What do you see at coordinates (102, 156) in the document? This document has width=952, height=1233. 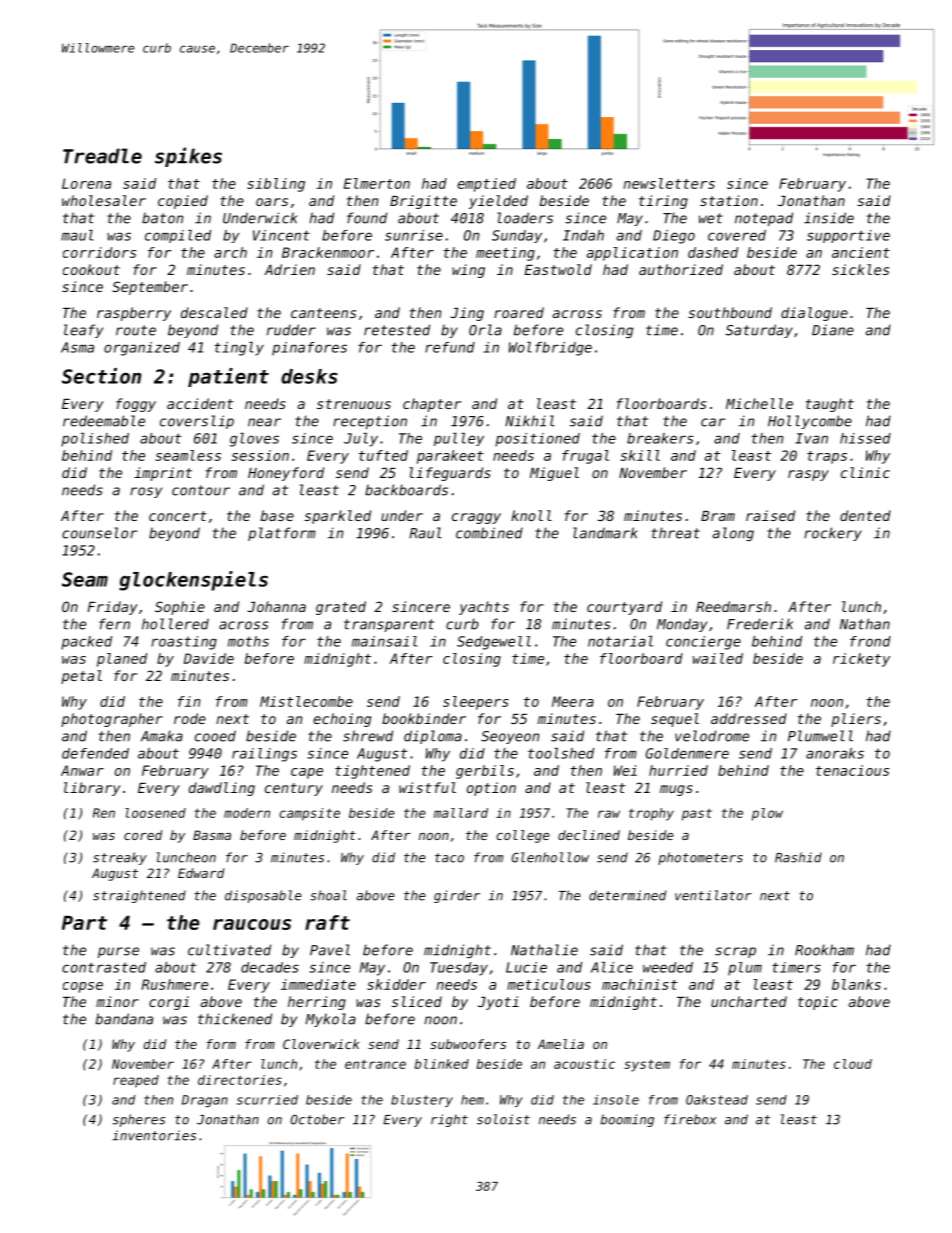 I see `Treadle` at bounding box center [102, 156].
